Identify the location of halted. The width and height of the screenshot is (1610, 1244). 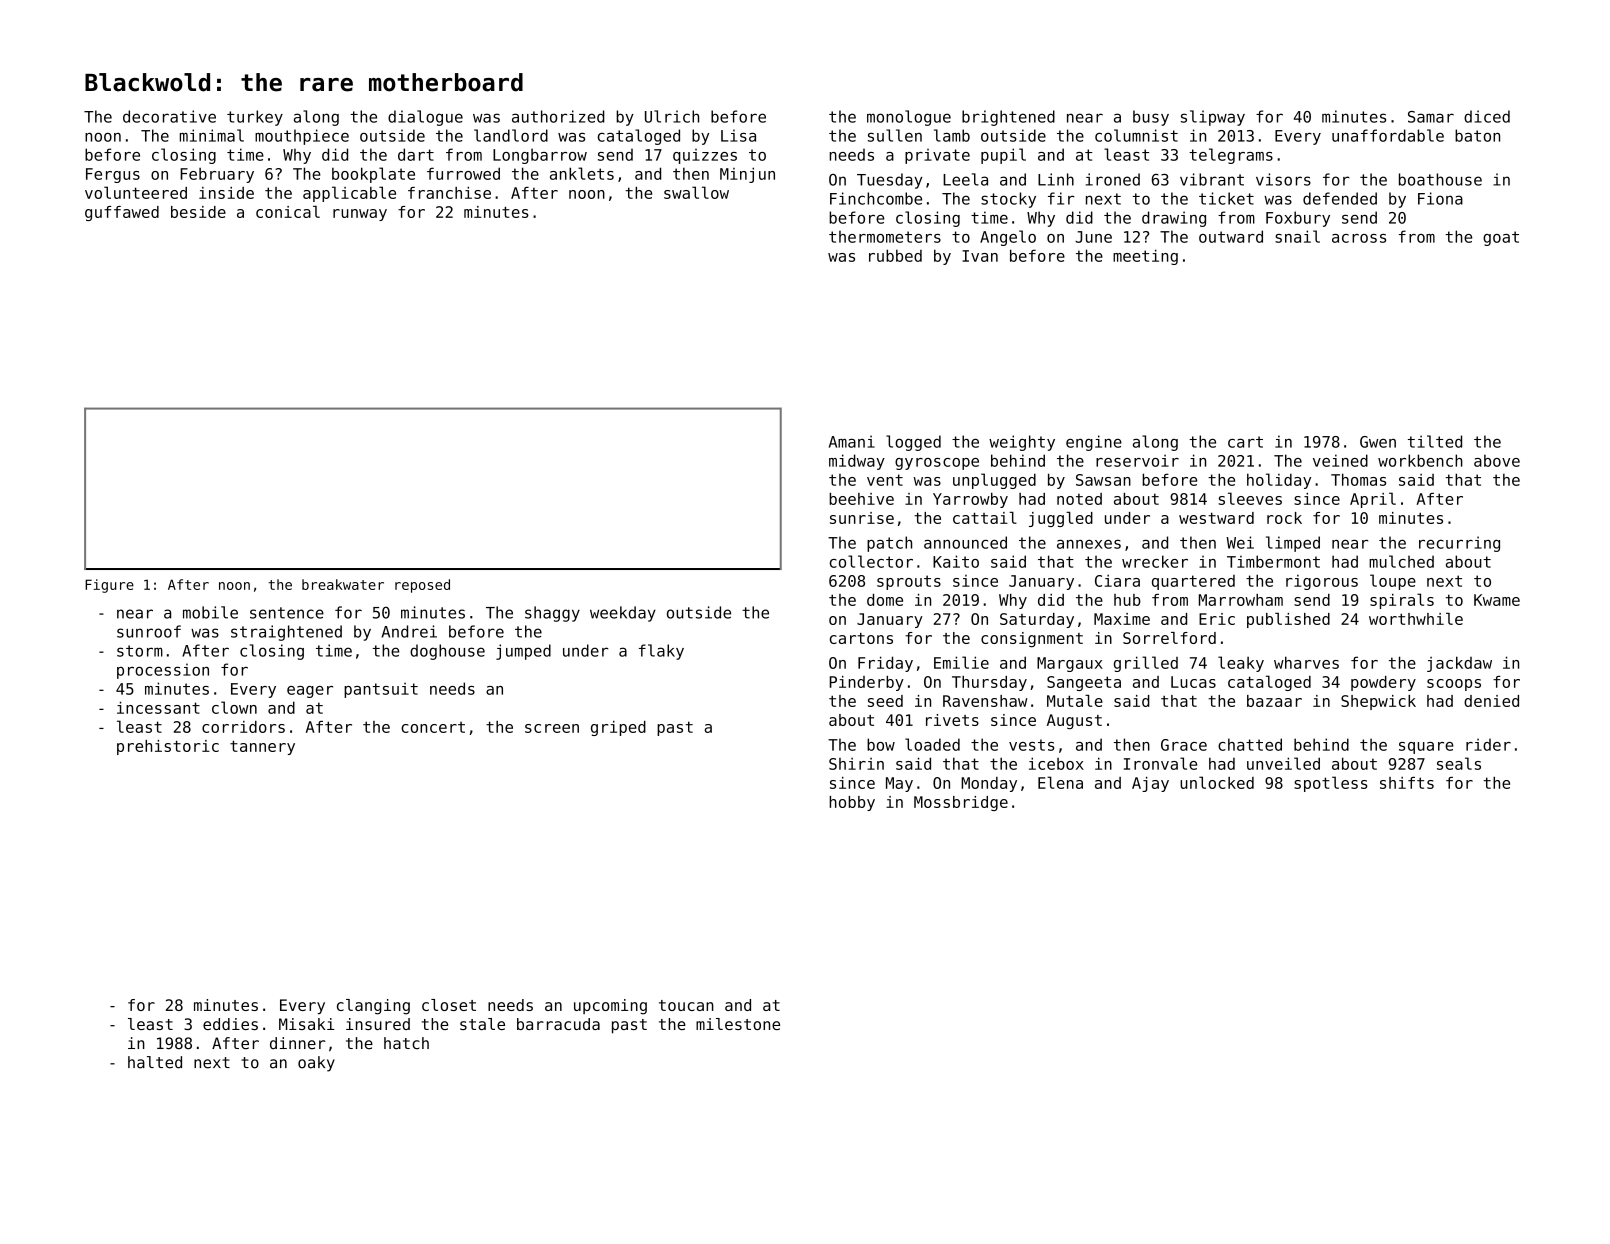
(155, 1062).
